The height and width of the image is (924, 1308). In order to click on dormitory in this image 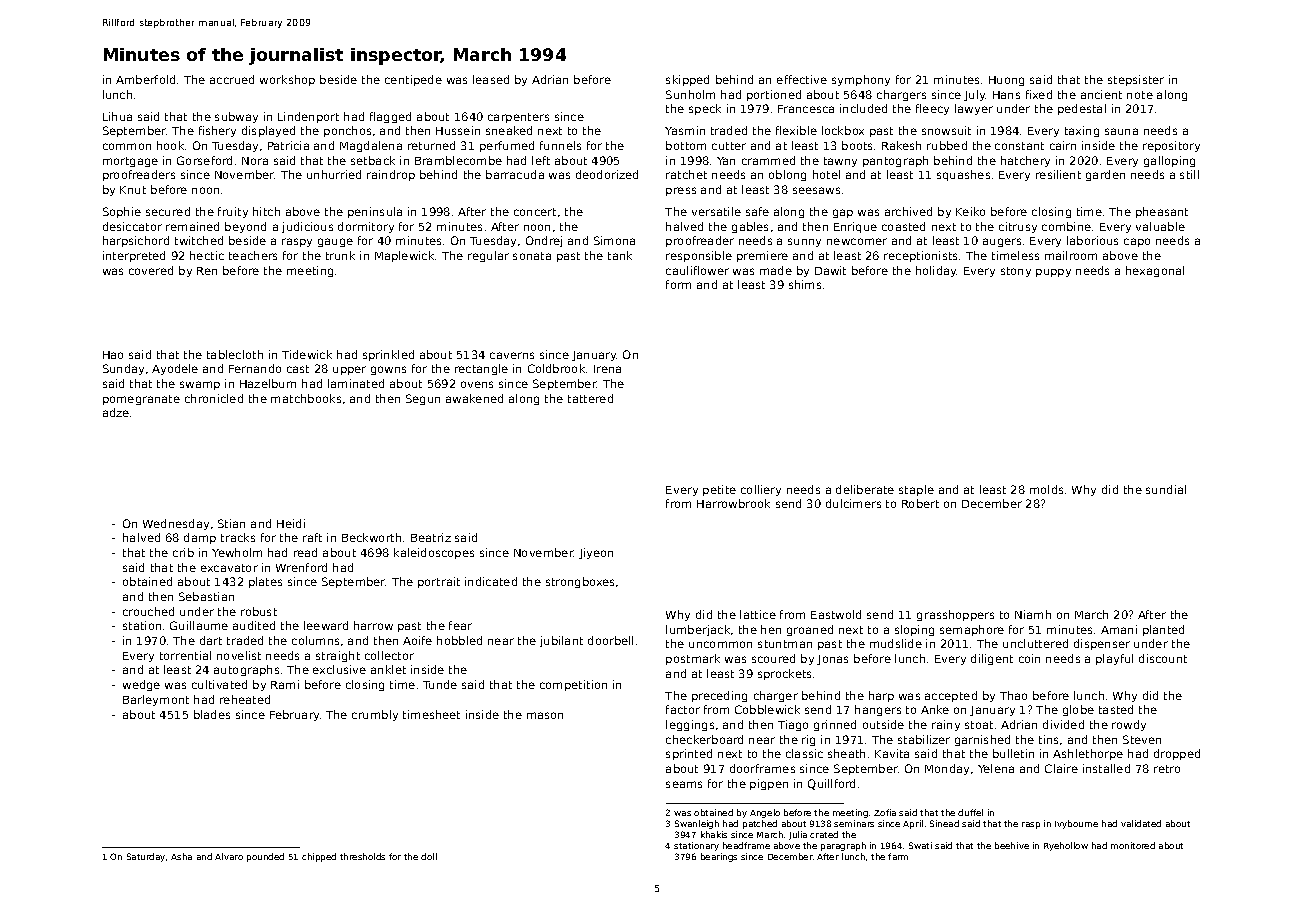, I will do `click(366, 227)`.
